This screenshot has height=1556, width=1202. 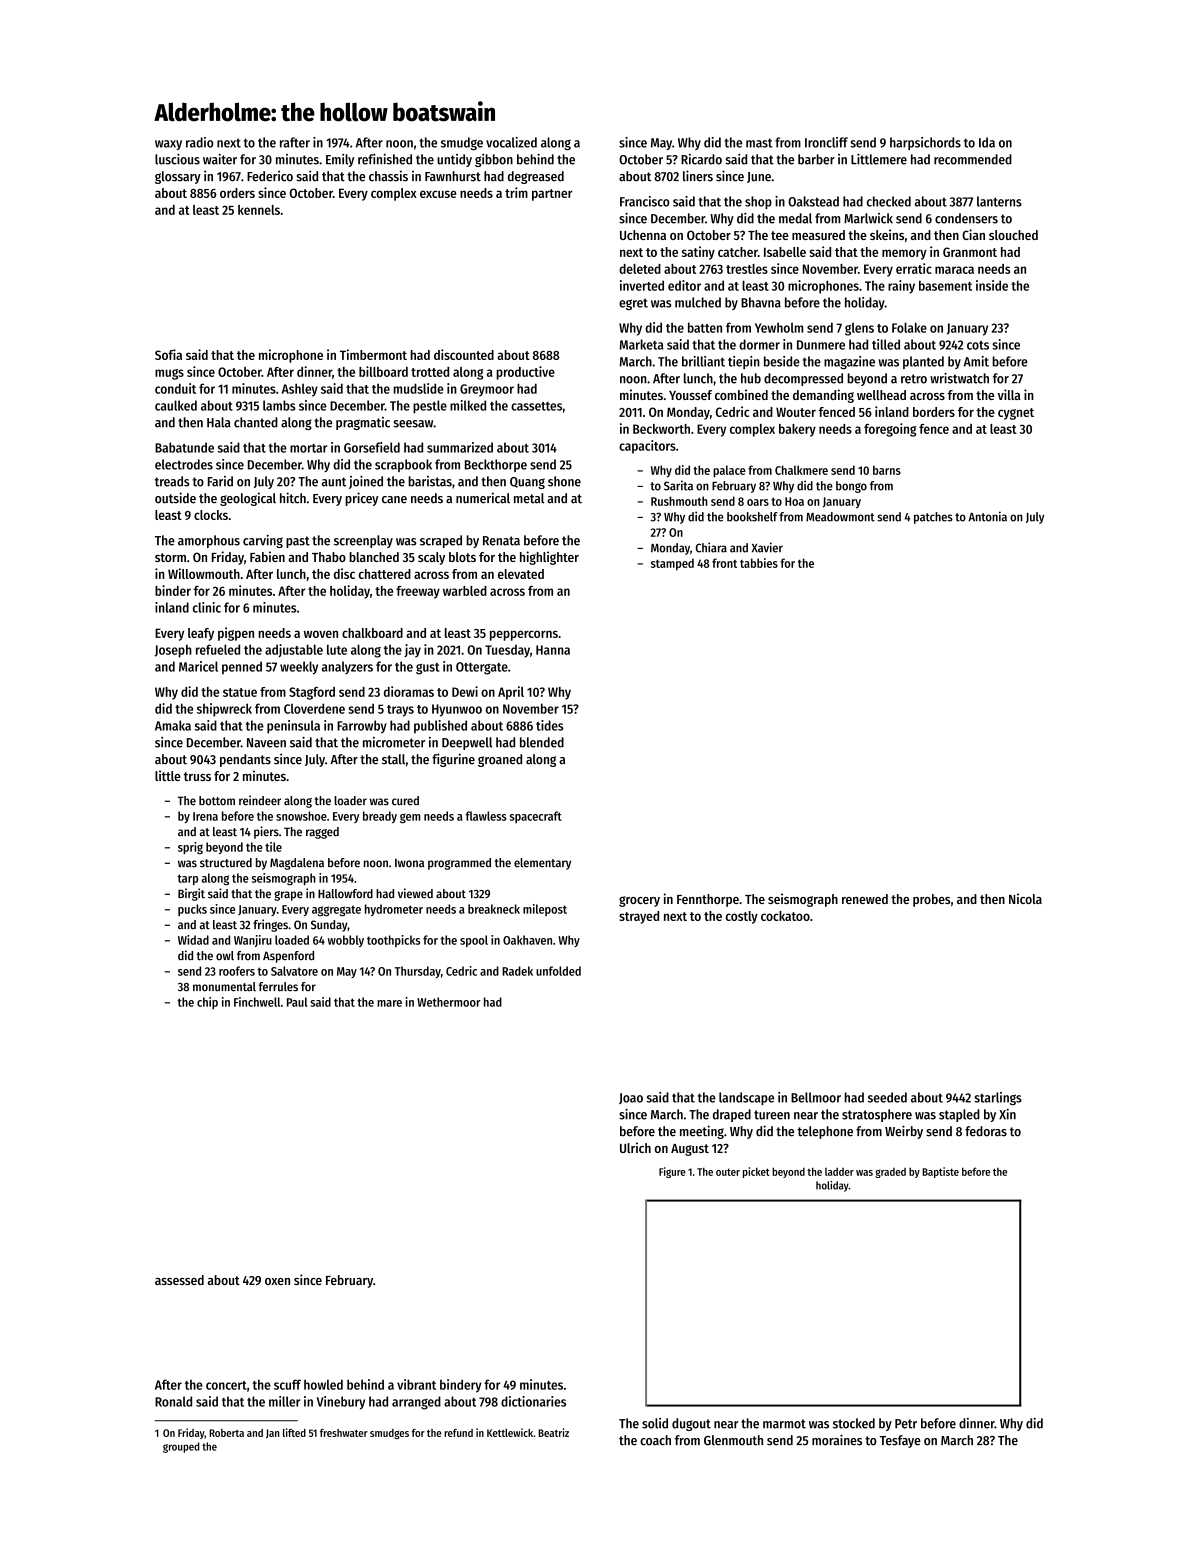 What do you see at coordinates (839, 1172) in the screenshot?
I see `ladder` at bounding box center [839, 1172].
